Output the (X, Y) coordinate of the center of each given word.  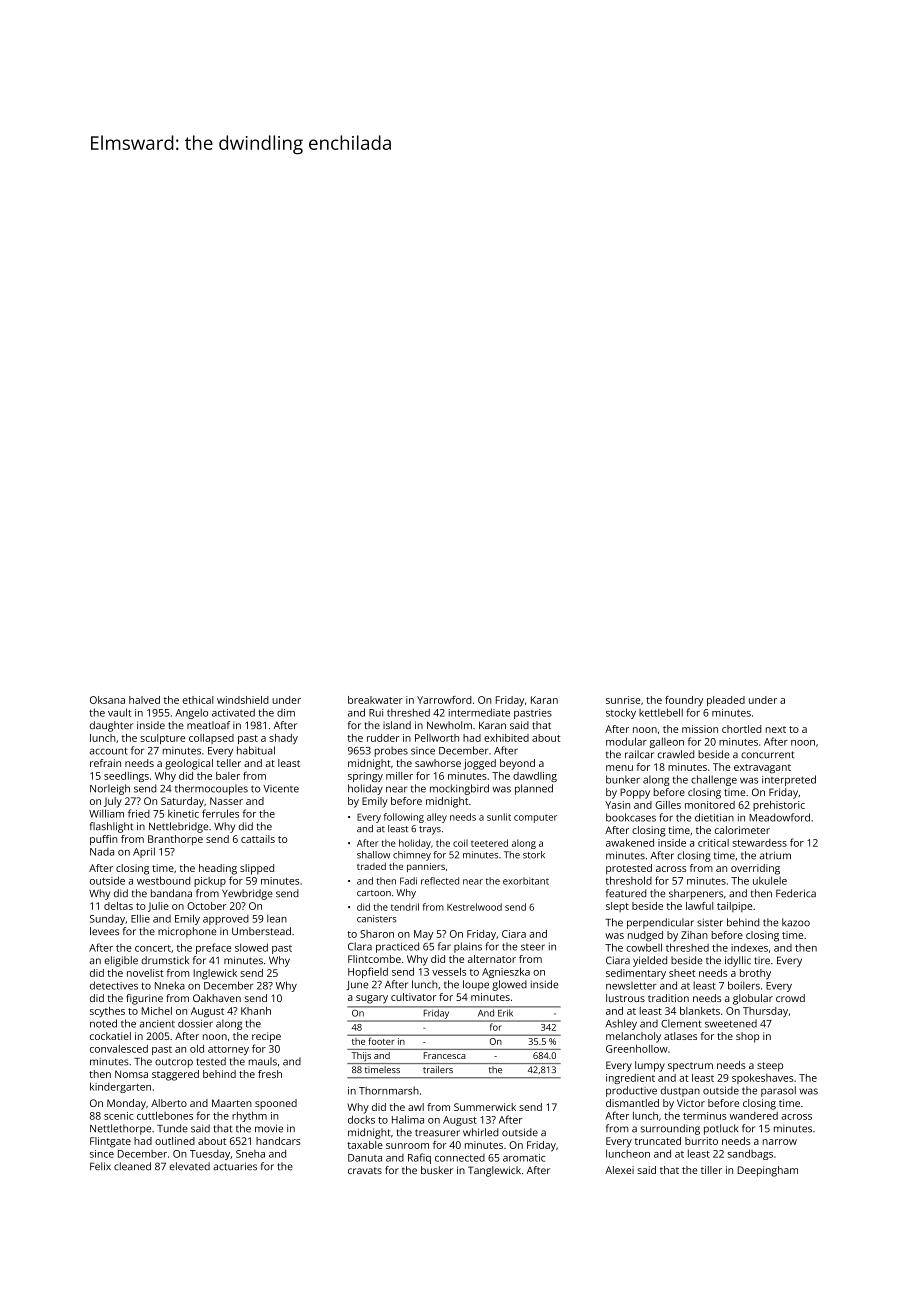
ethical (197, 700)
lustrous (625, 998)
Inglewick (215, 974)
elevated (189, 1166)
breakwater (375, 700)
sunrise (623, 700)
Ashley (621, 1024)
